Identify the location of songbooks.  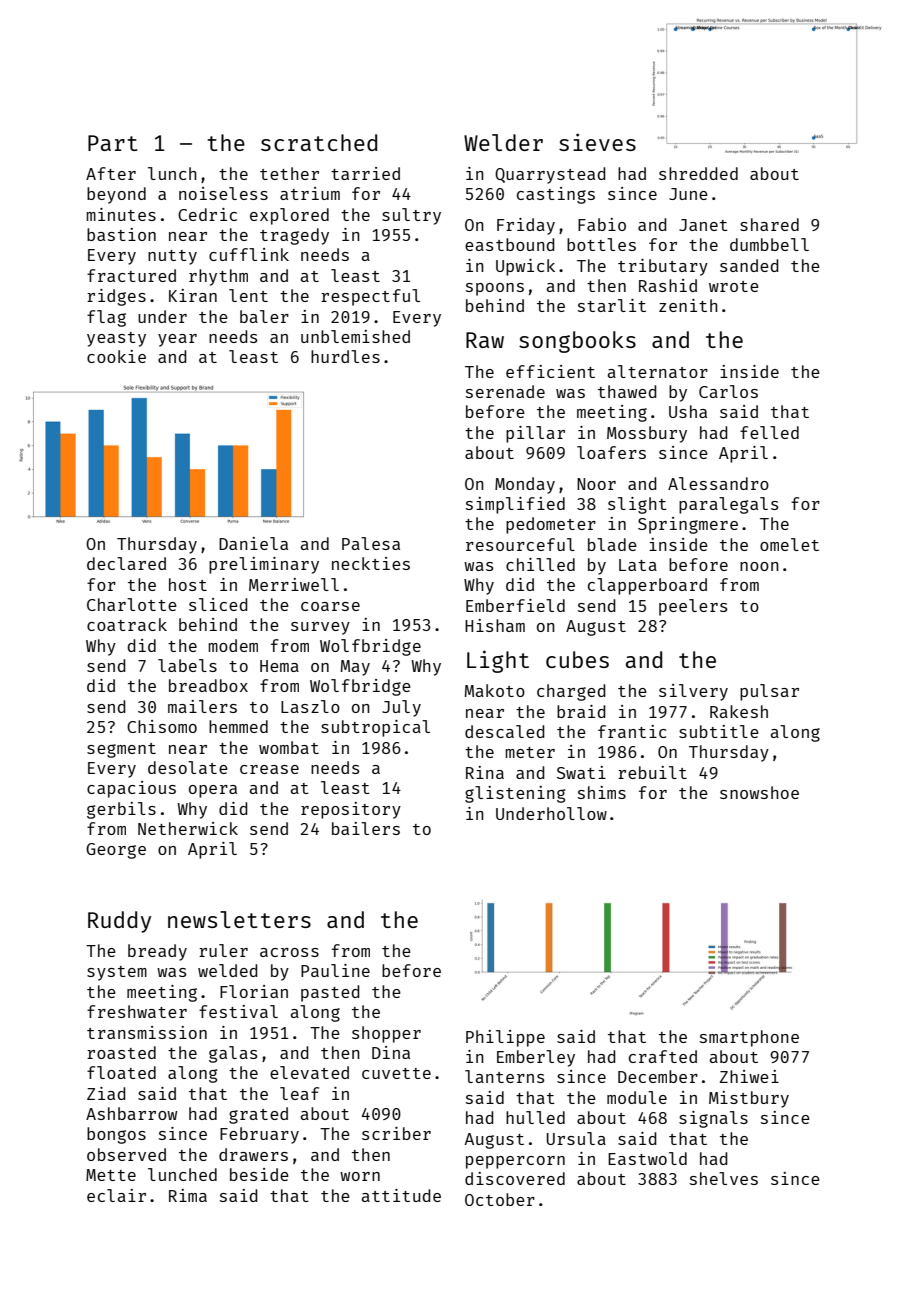
(577, 342).
